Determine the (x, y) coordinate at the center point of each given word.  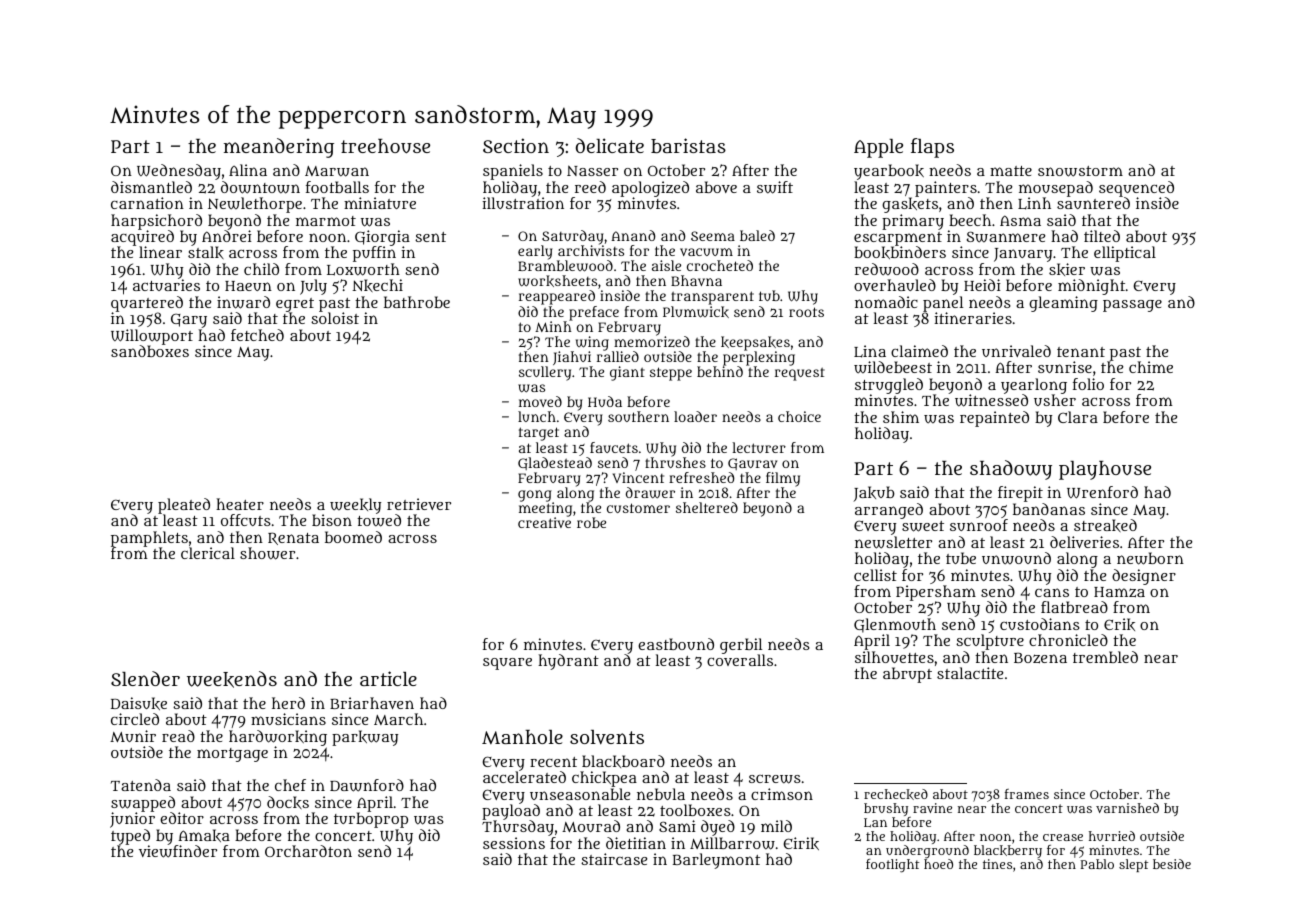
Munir (133, 736)
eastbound (676, 644)
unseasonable (580, 794)
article (388, 678)
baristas (688, 145)
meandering (279, 148)
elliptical (1125, 254)
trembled (1105, 657)
